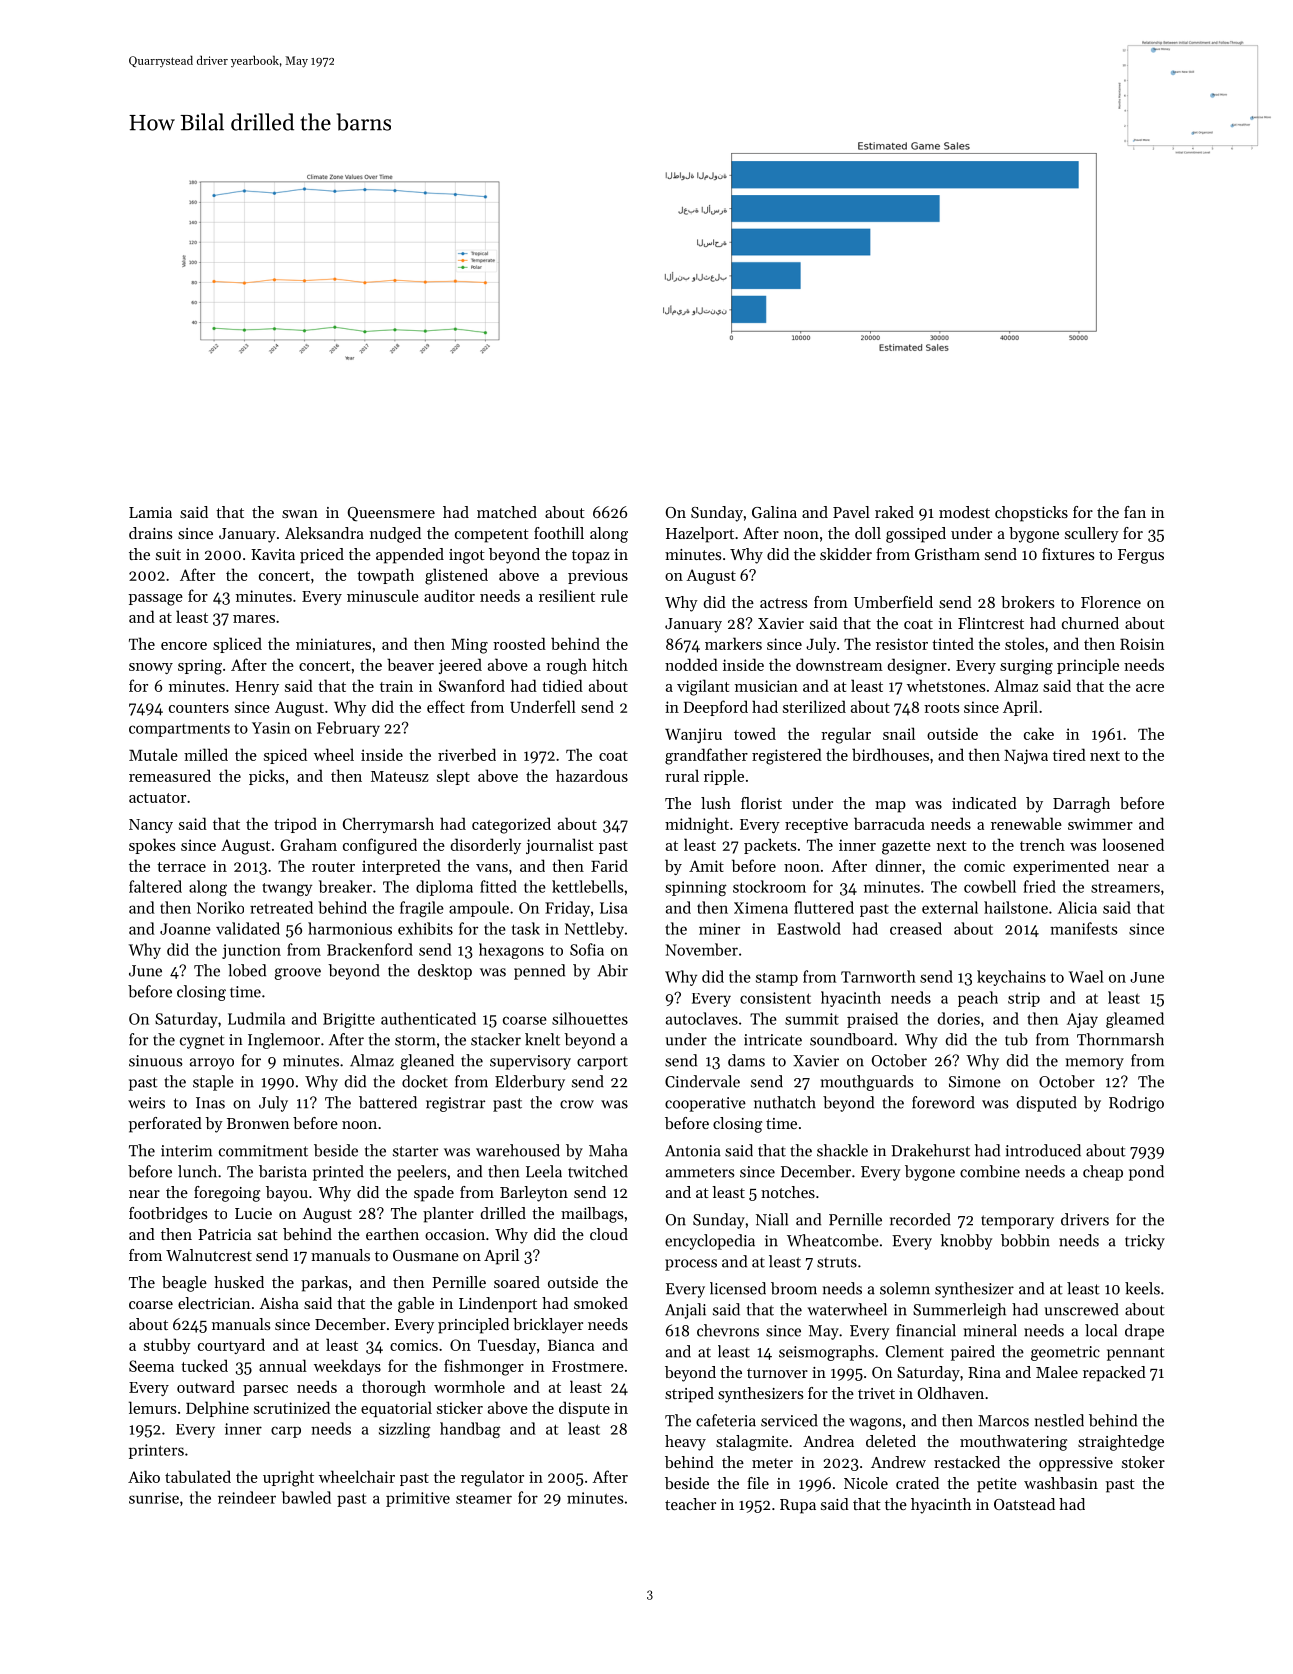 This screenshot has width=1293, height=1674. I want to click on Queensmere, so click(391, 514).
